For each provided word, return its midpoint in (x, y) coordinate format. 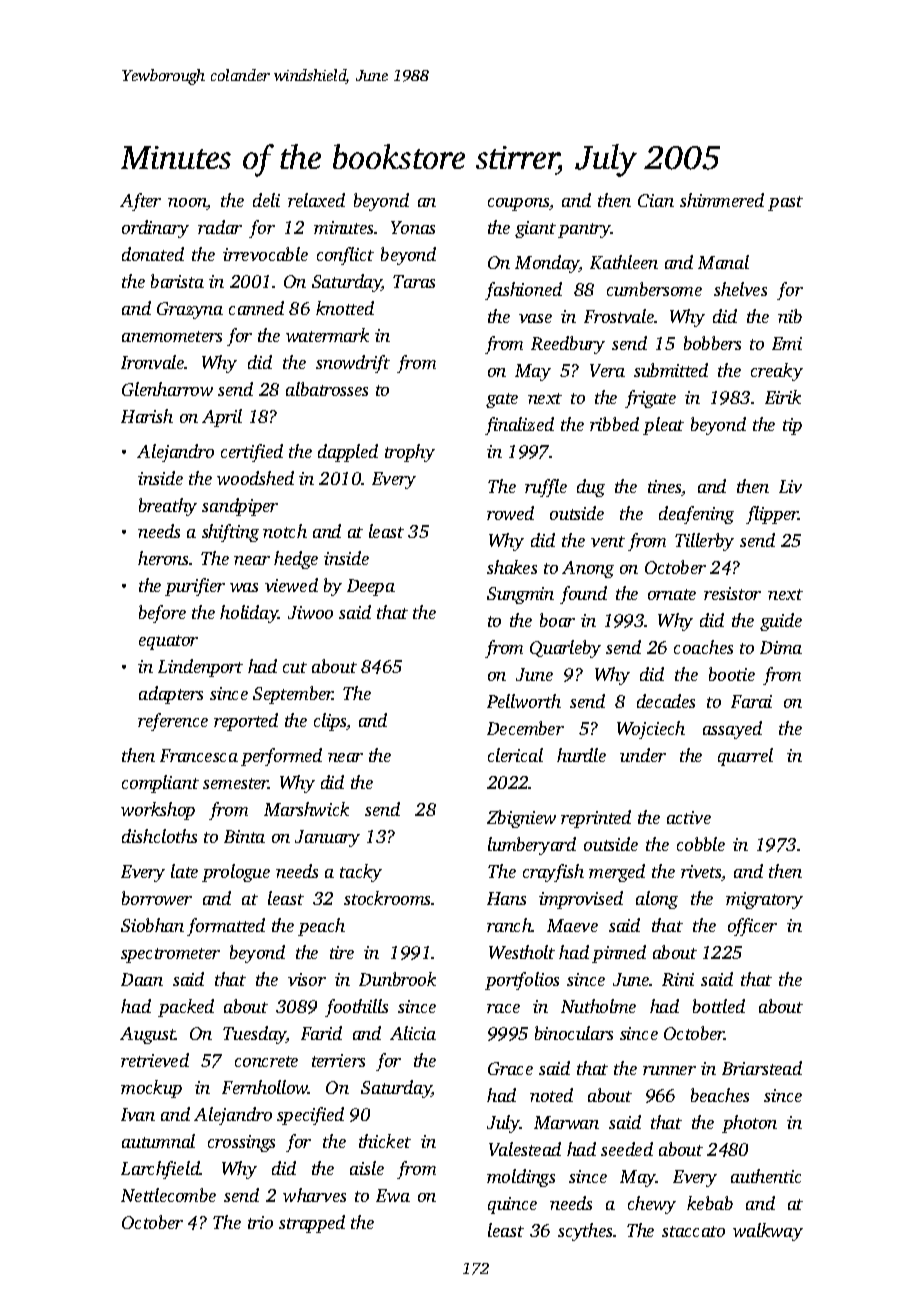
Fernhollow (265, 1087)
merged (617, 873)
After (140, 202)
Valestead (525, 1149)
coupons (519, 204)
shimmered (722, 200)
